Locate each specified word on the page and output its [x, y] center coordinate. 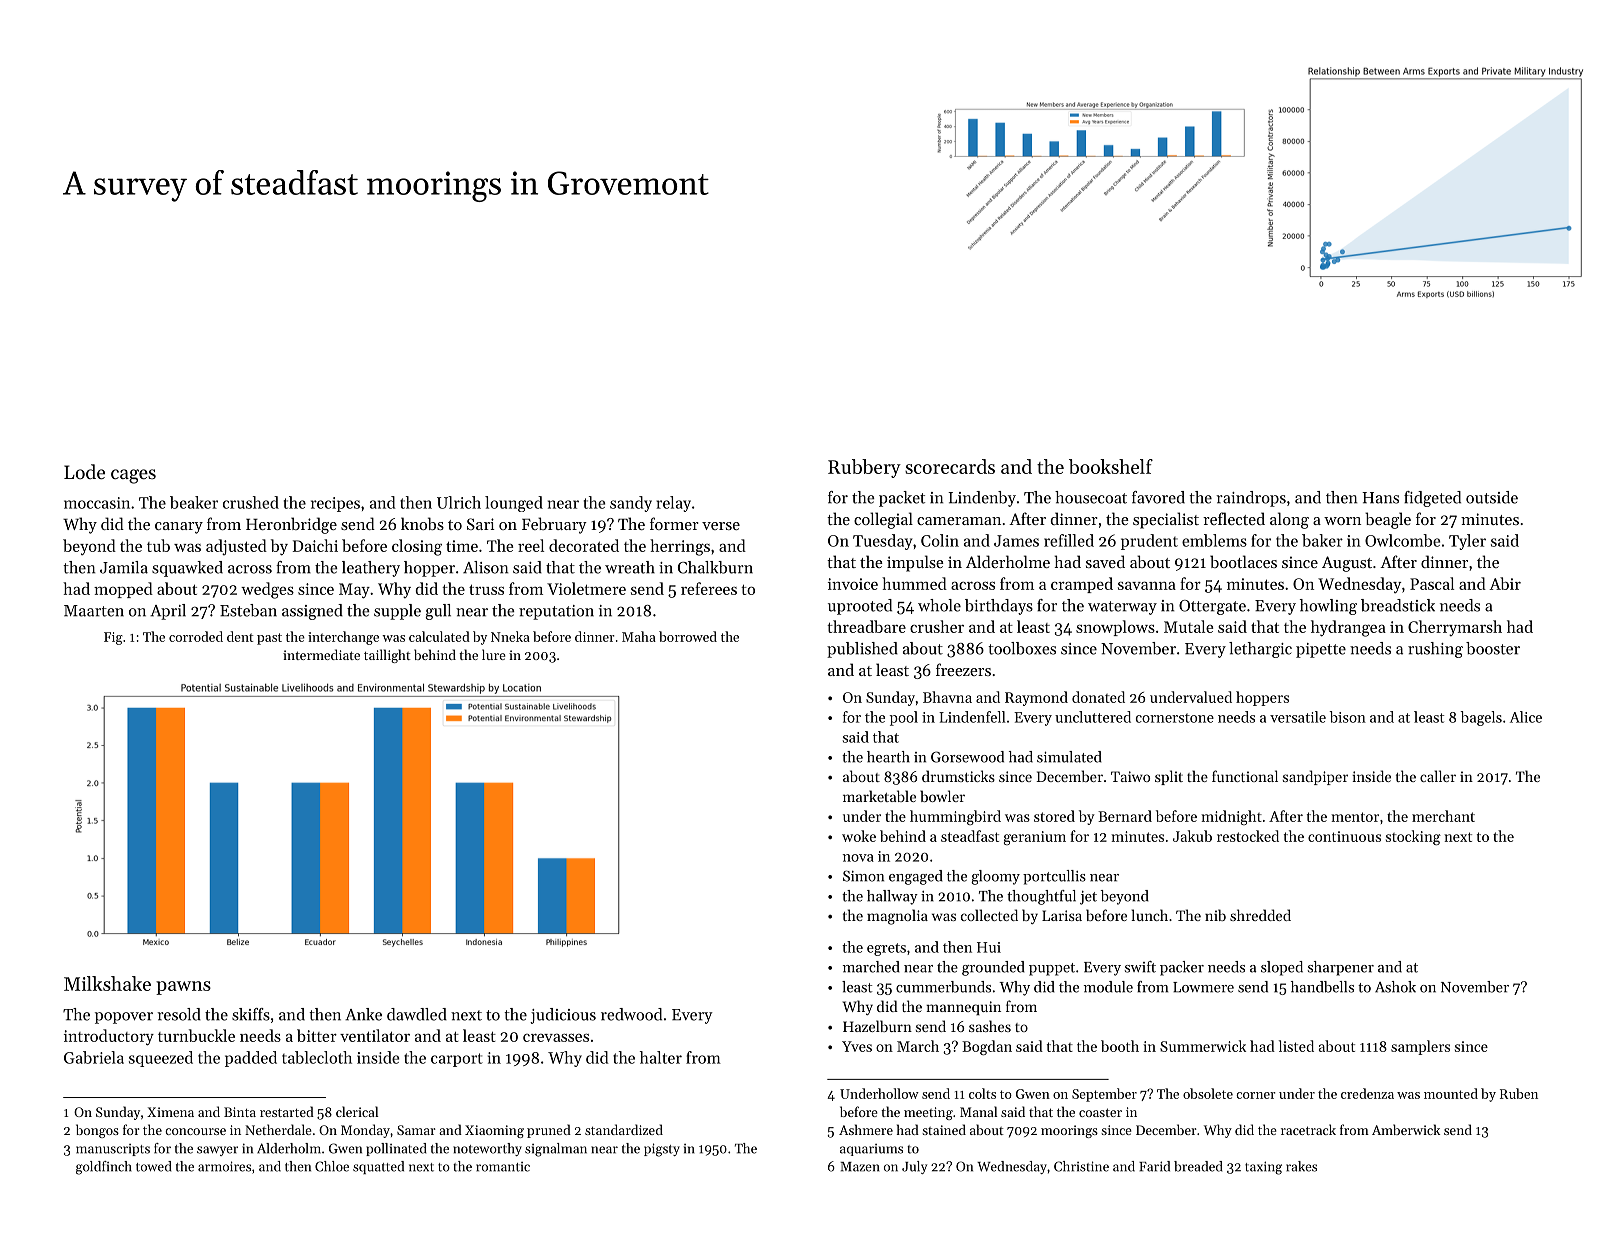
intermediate [321, 654]
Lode [84, 471]
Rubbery [864, 468]
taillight [387, 656]
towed [154, 1166]
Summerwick [1203, 1046]
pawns [183, 988]
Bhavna [947, 697]
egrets [886, 949]
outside [1492, 497]
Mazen [860, 1167]
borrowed [688, 636]
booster [1493, 648]
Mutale [1188, 626]
